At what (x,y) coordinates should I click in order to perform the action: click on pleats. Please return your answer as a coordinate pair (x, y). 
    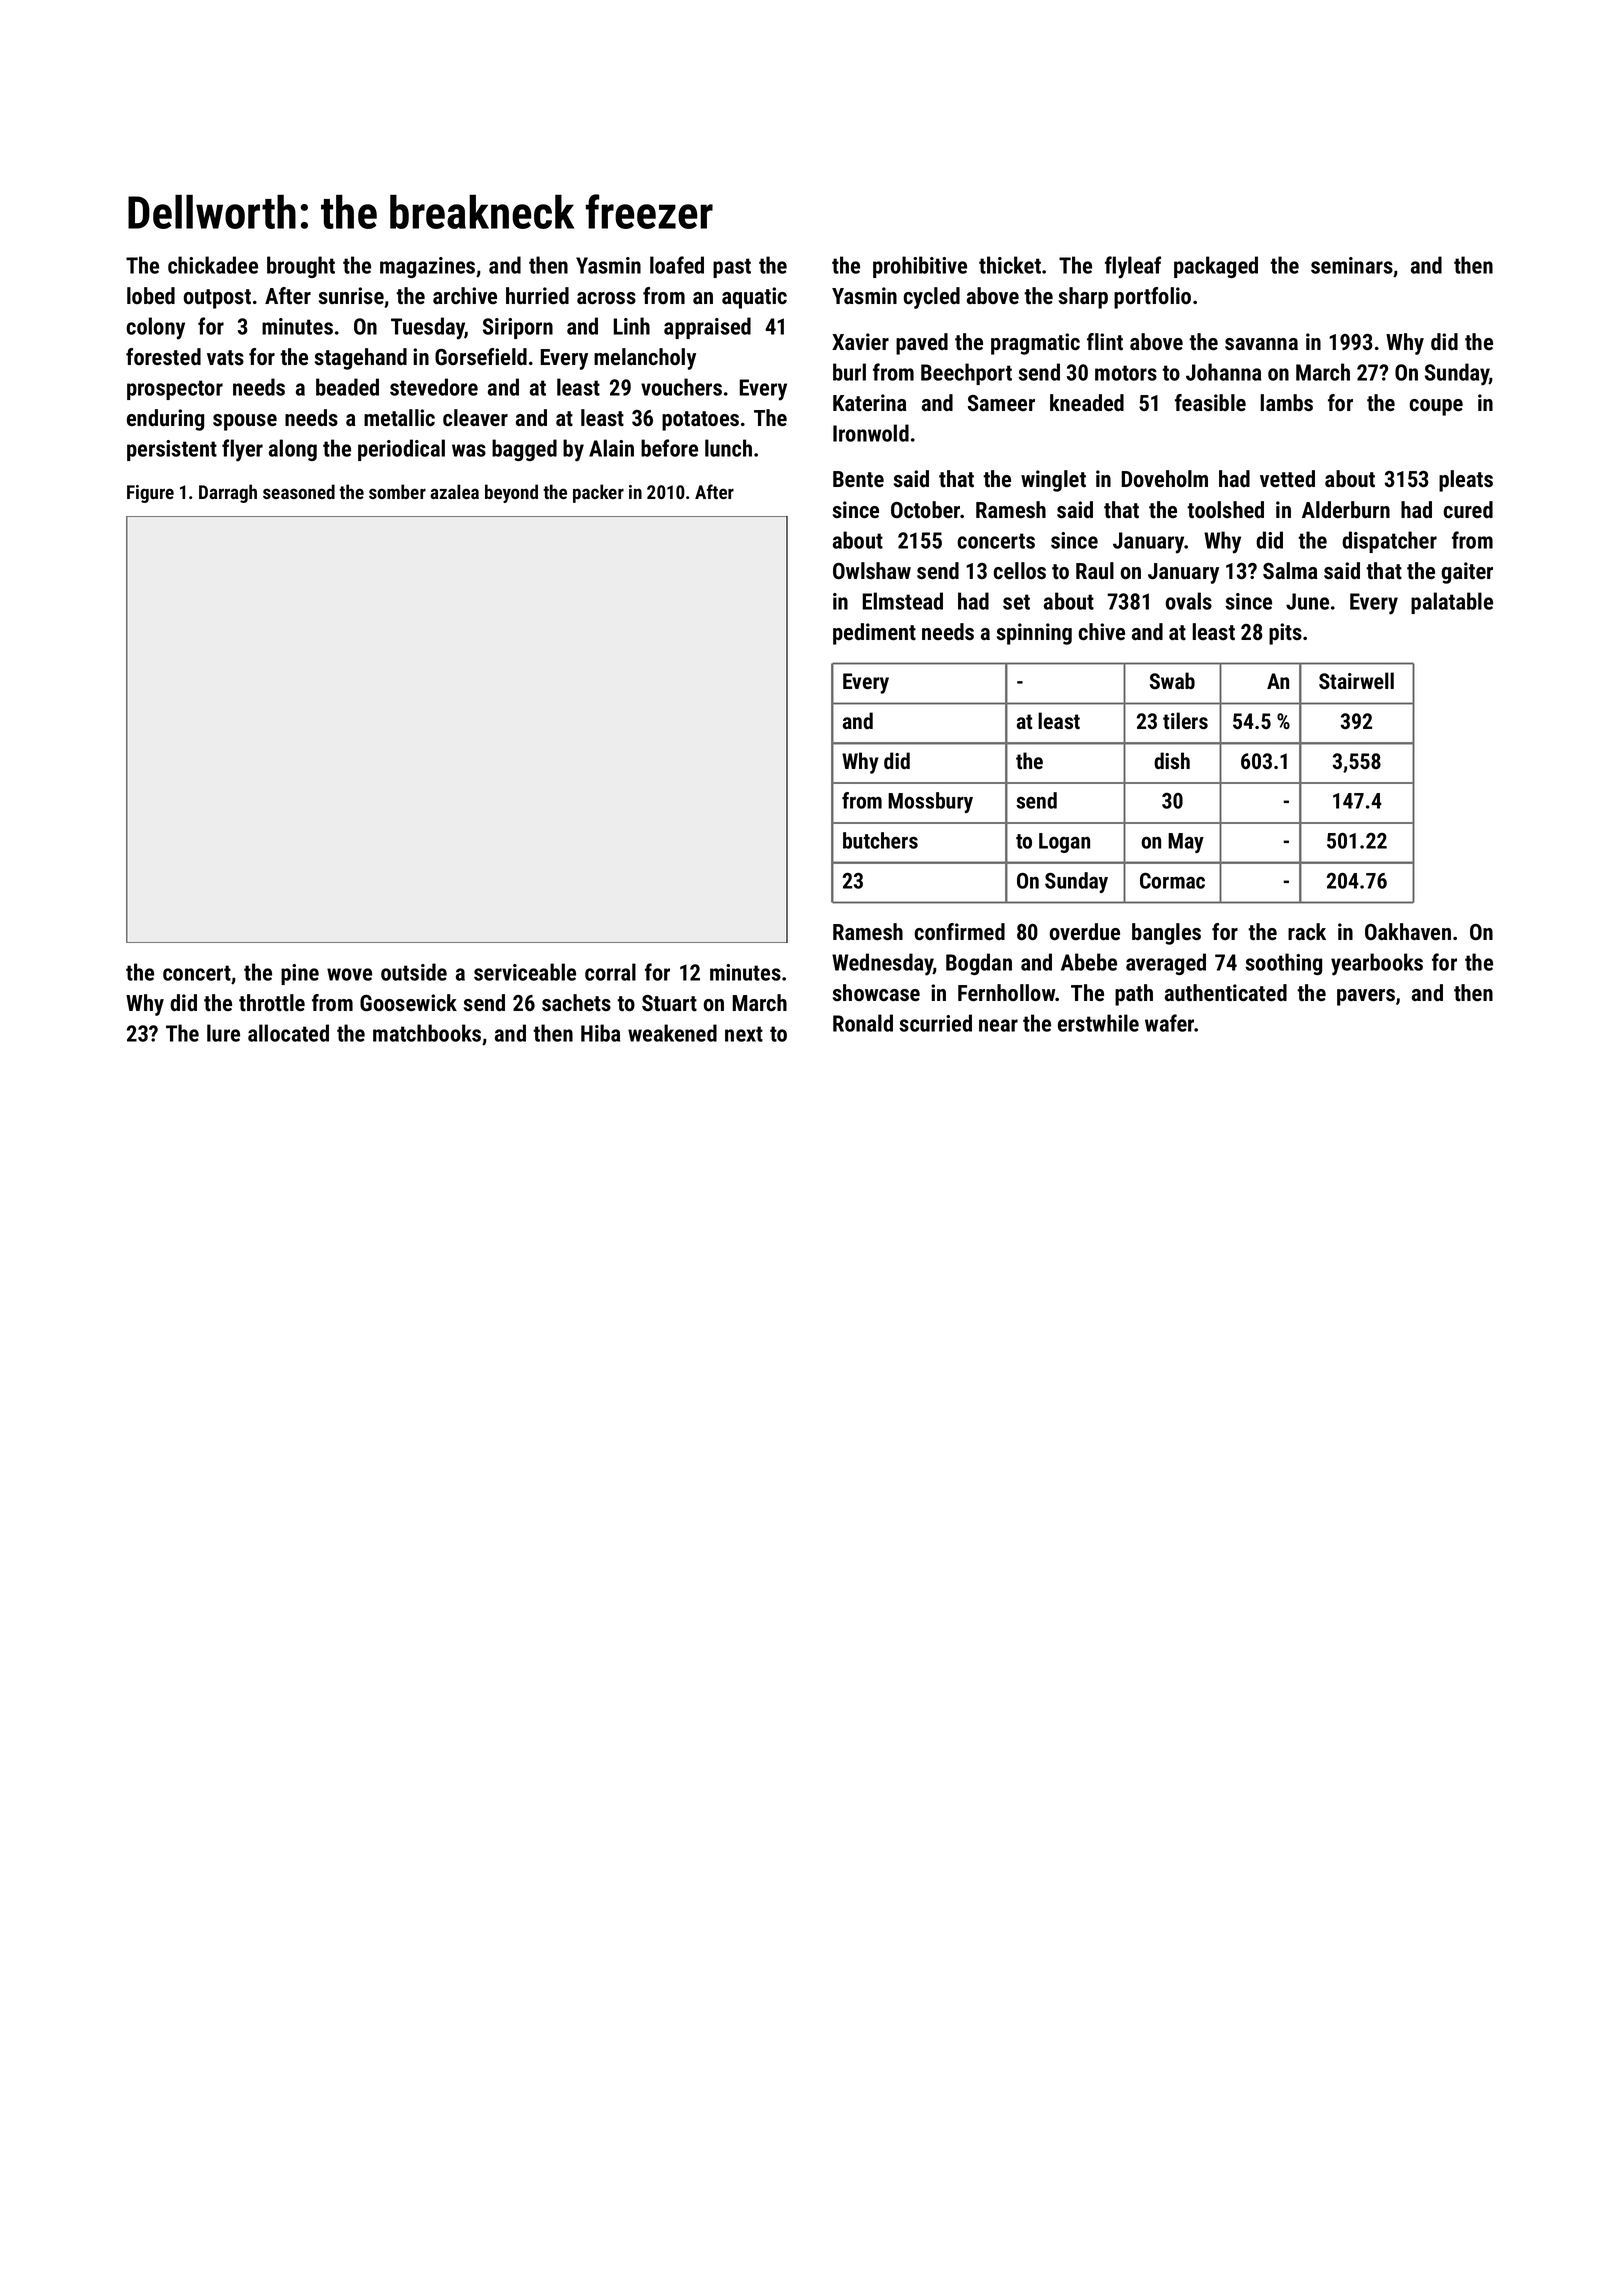
    Looking at the image, I should click on (1466, 481).
